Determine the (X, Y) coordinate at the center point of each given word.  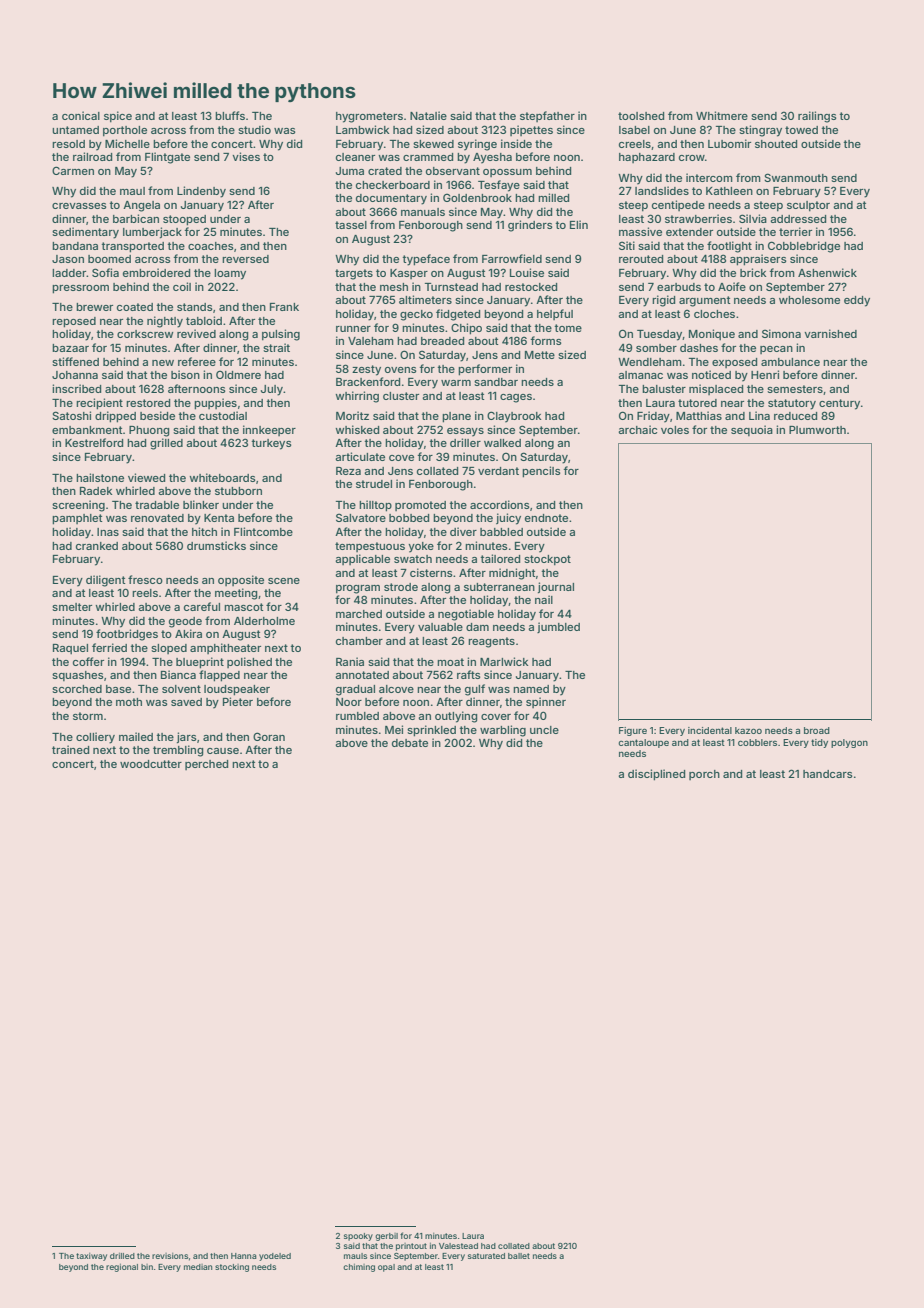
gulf (475, 690)
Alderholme (264, 621)
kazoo (748, 730)
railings (817, 117)
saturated (486, 1256)
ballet (519, 1256)
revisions (170, 1256)
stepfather (547, 116)
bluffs (230, 115)
